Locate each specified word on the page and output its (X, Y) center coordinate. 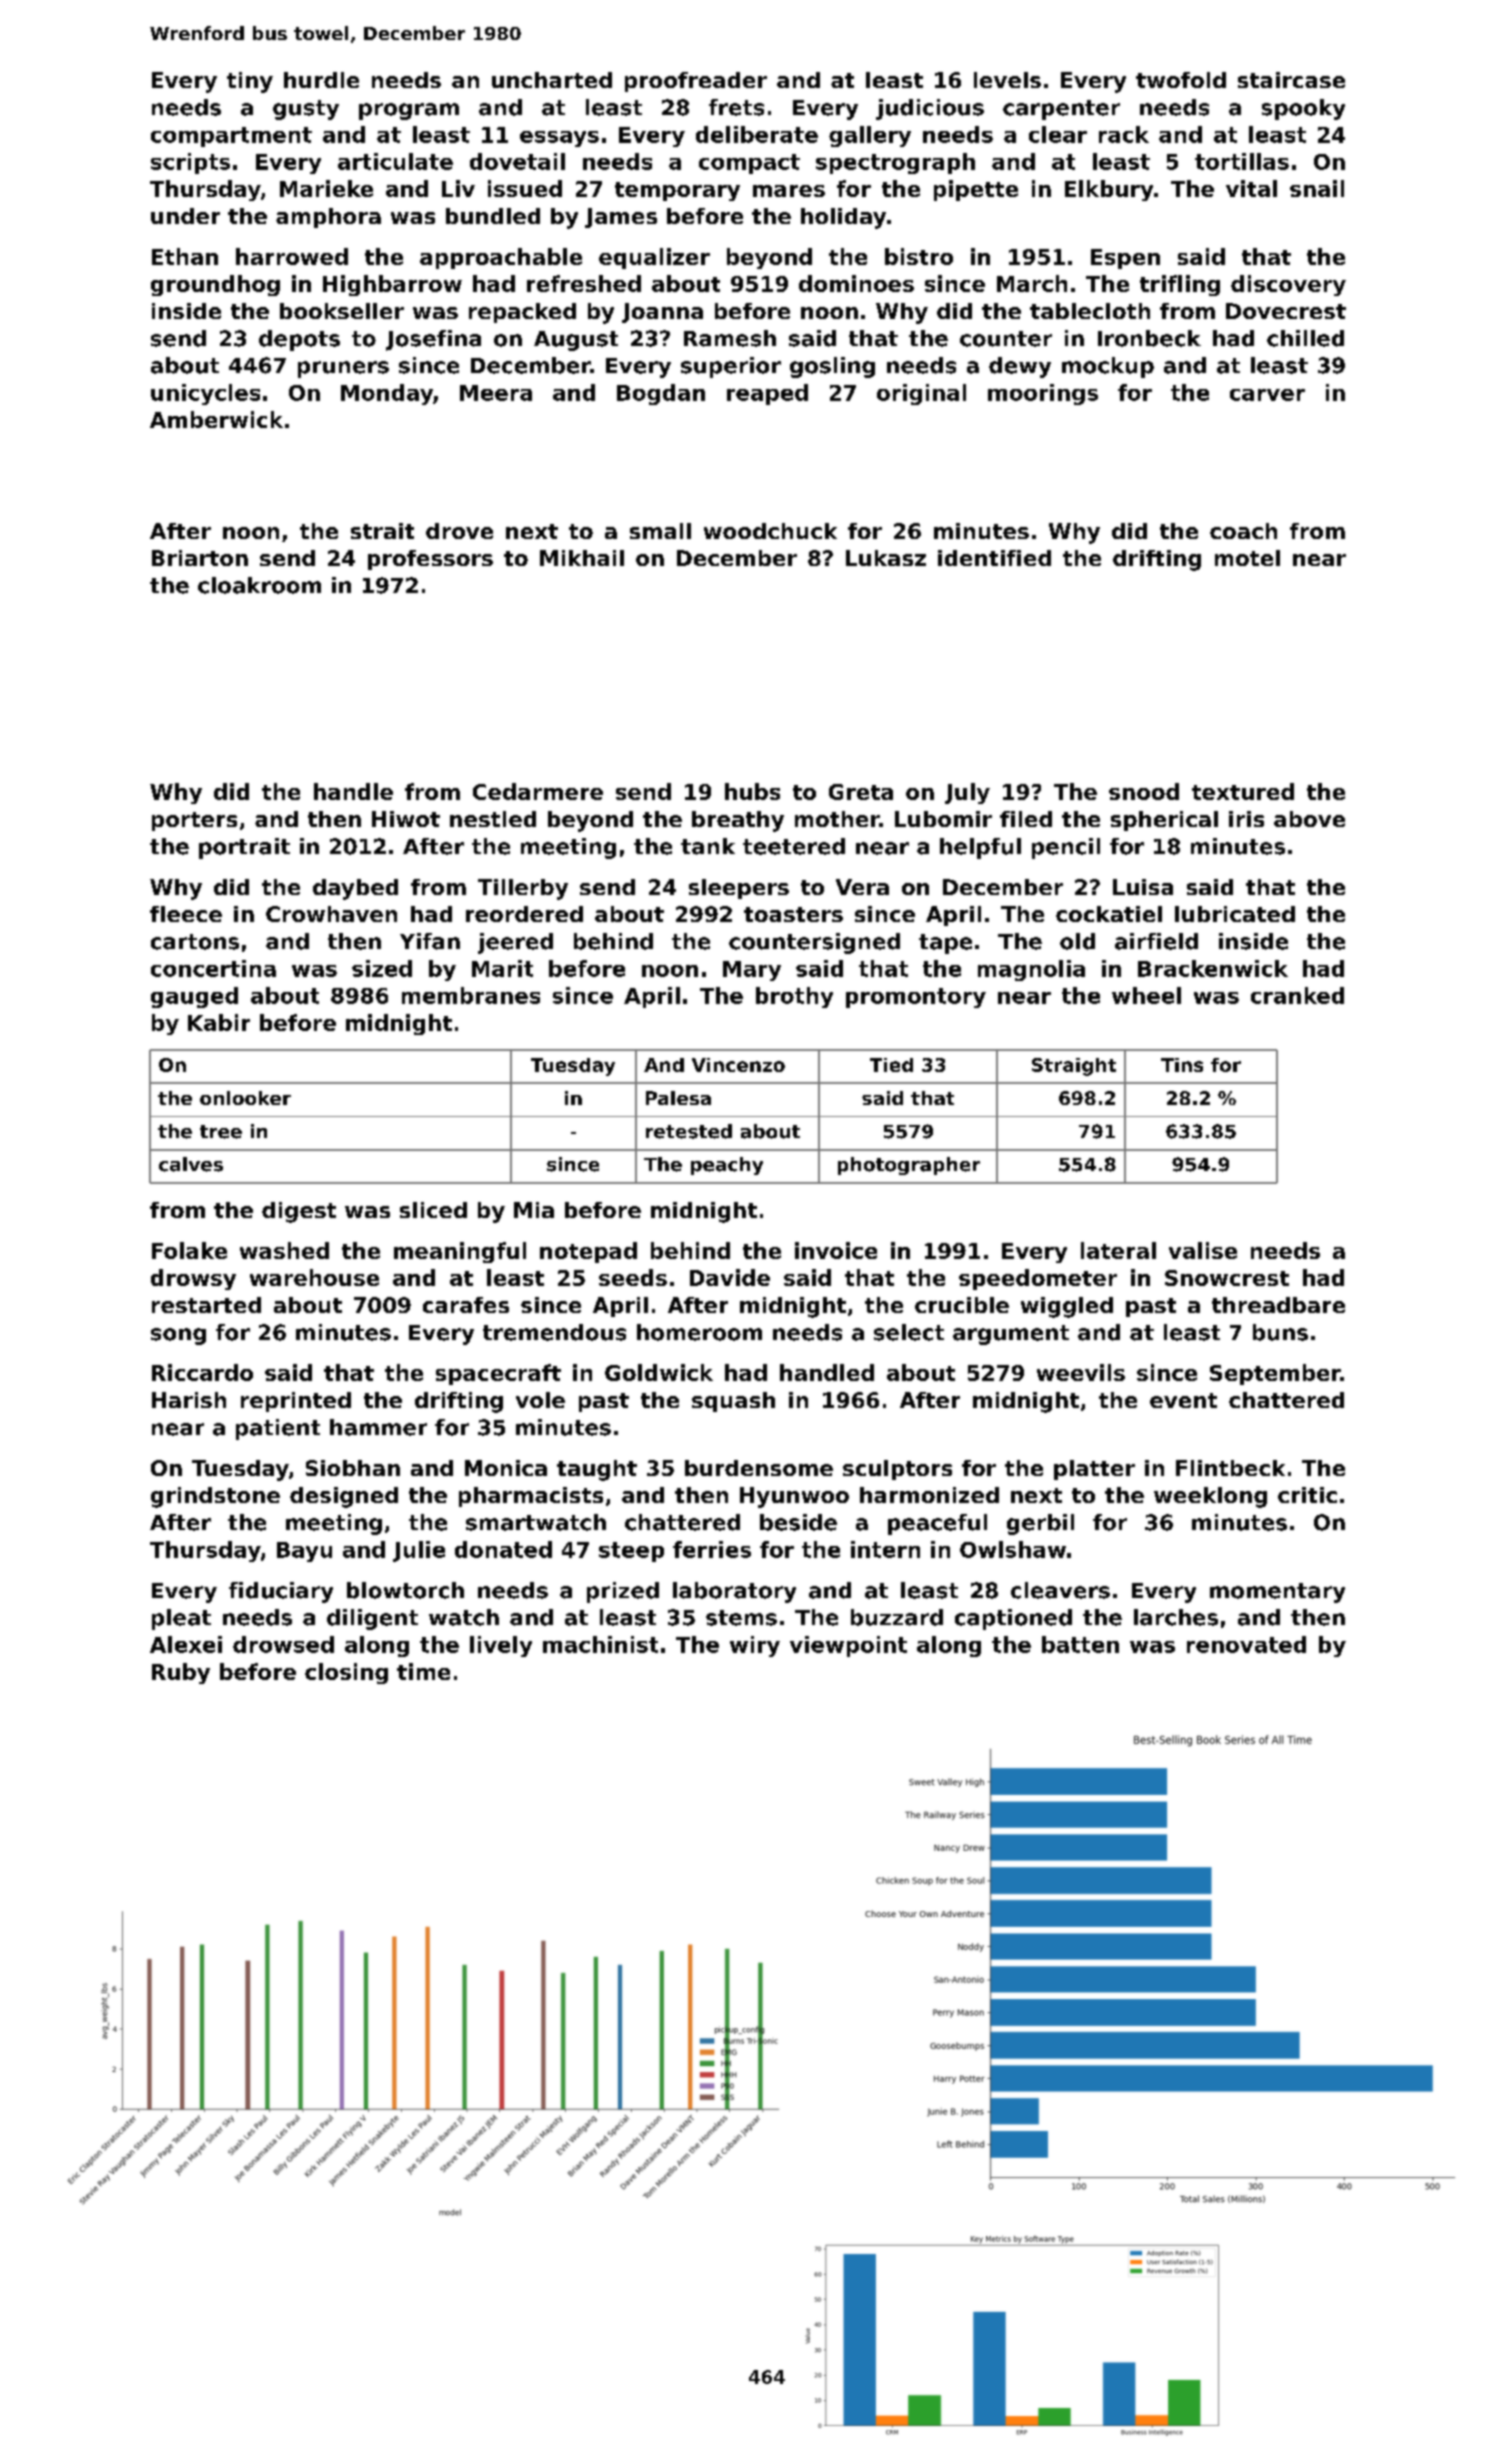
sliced (433, 1210)
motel (1247, 558)
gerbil (1040, 1524)
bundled (493, 216)
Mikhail (582, 558)
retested (689, 1131)
